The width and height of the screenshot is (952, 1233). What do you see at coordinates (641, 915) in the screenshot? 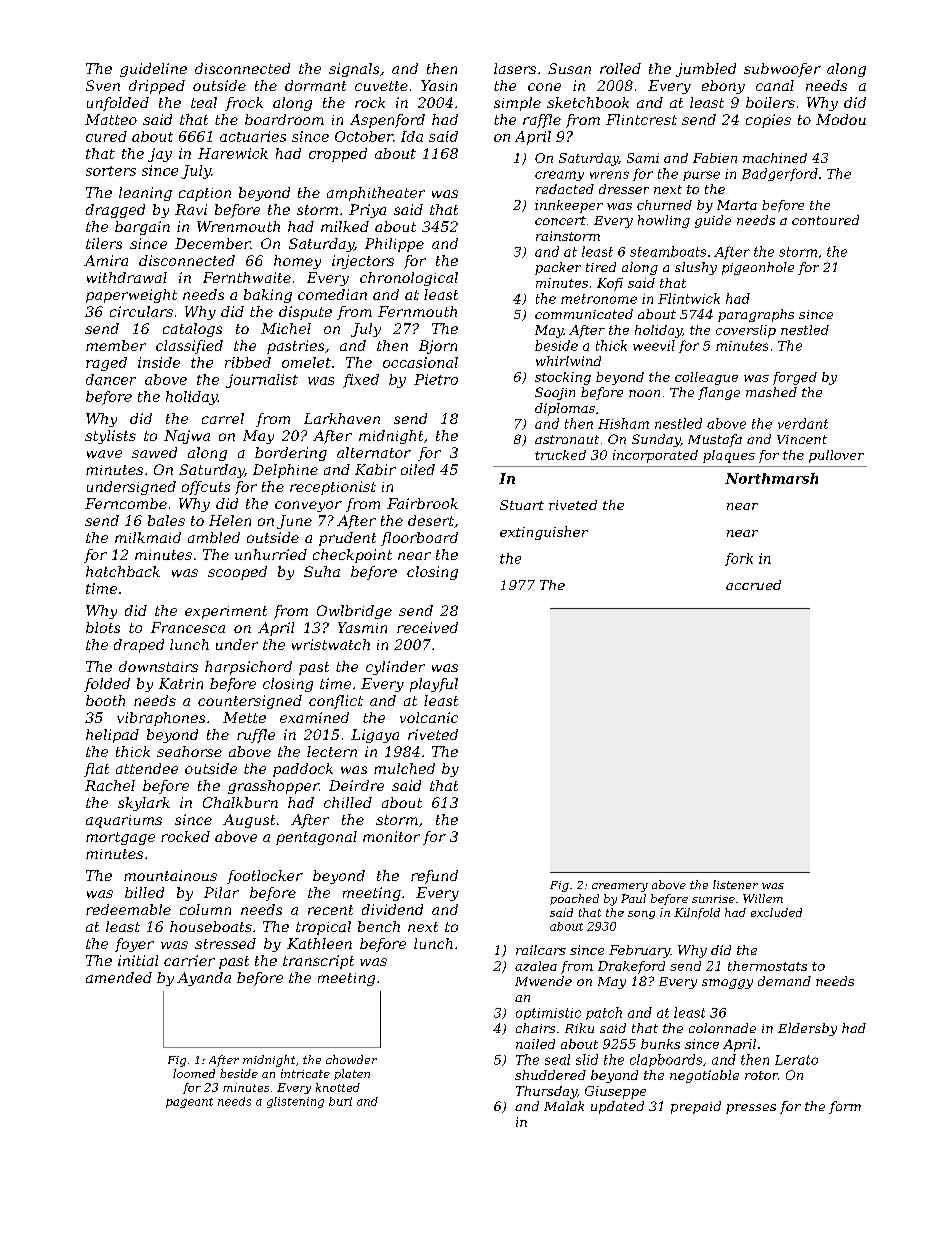
I see `song` at bounding box center [641, 915].
